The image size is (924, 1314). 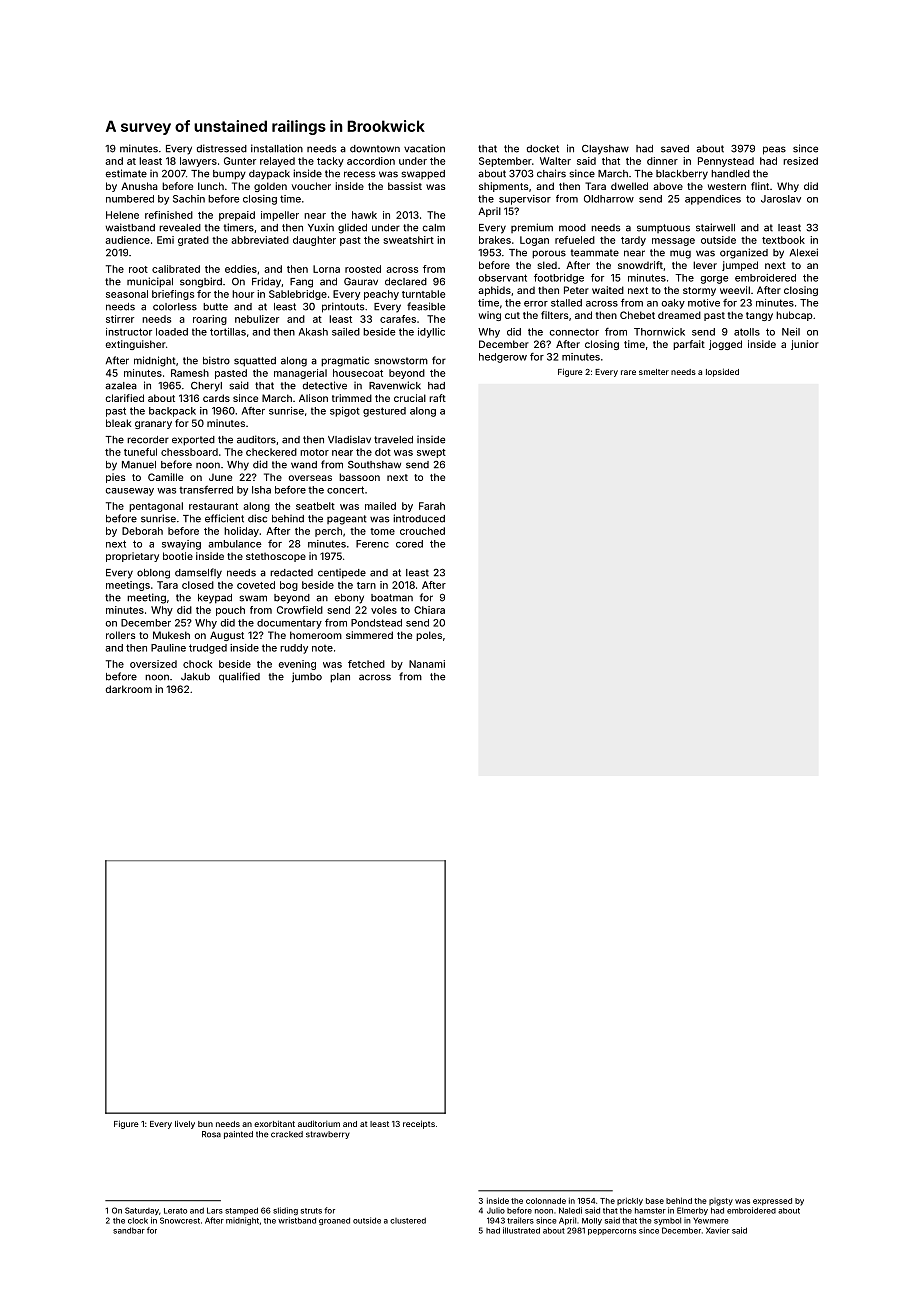 I want to click on jumbo, so click(x=307, y=677).
